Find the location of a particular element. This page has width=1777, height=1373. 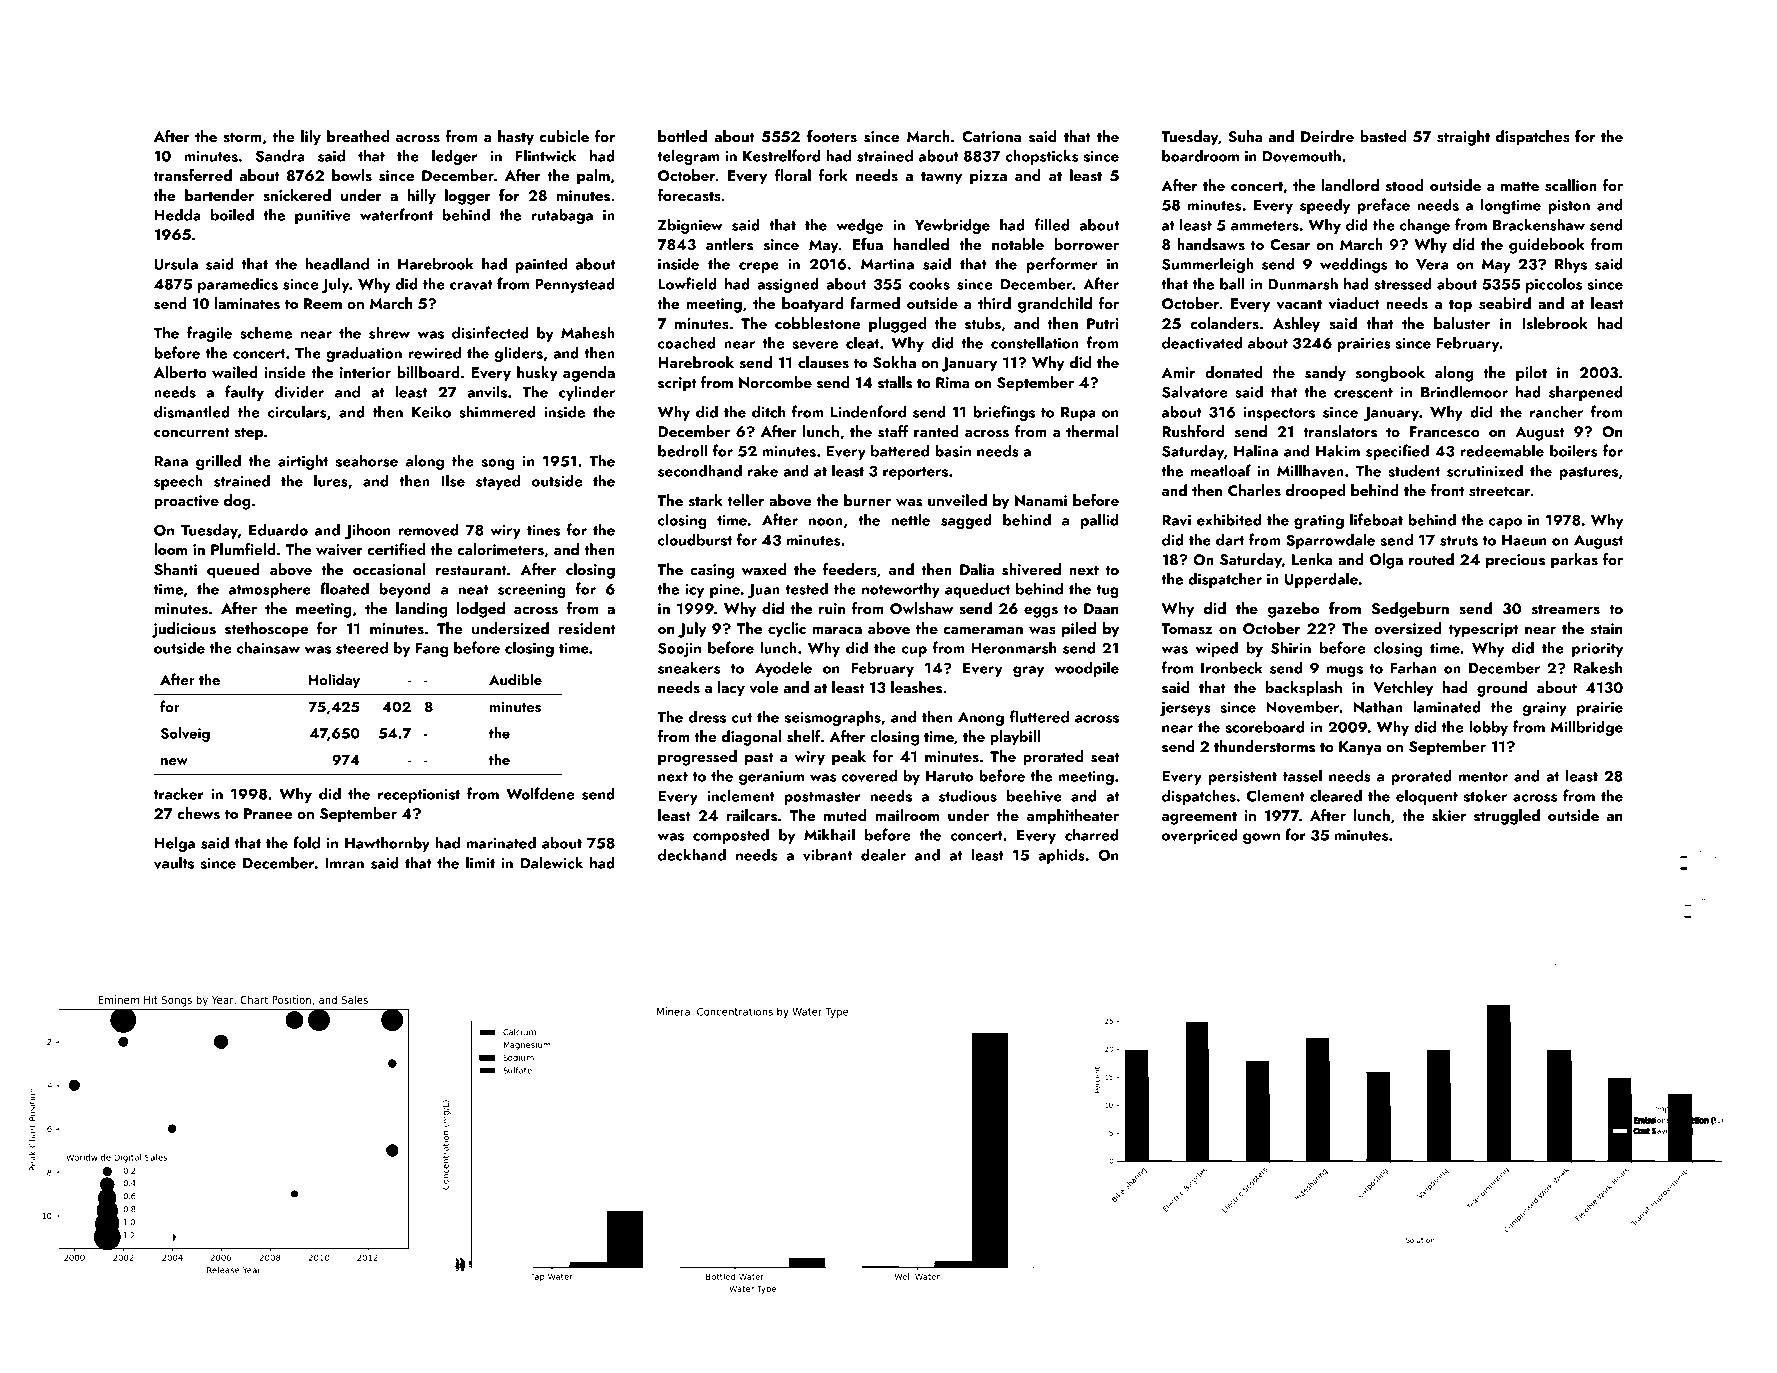

sharpened is located at coordinates (1586, 393).
